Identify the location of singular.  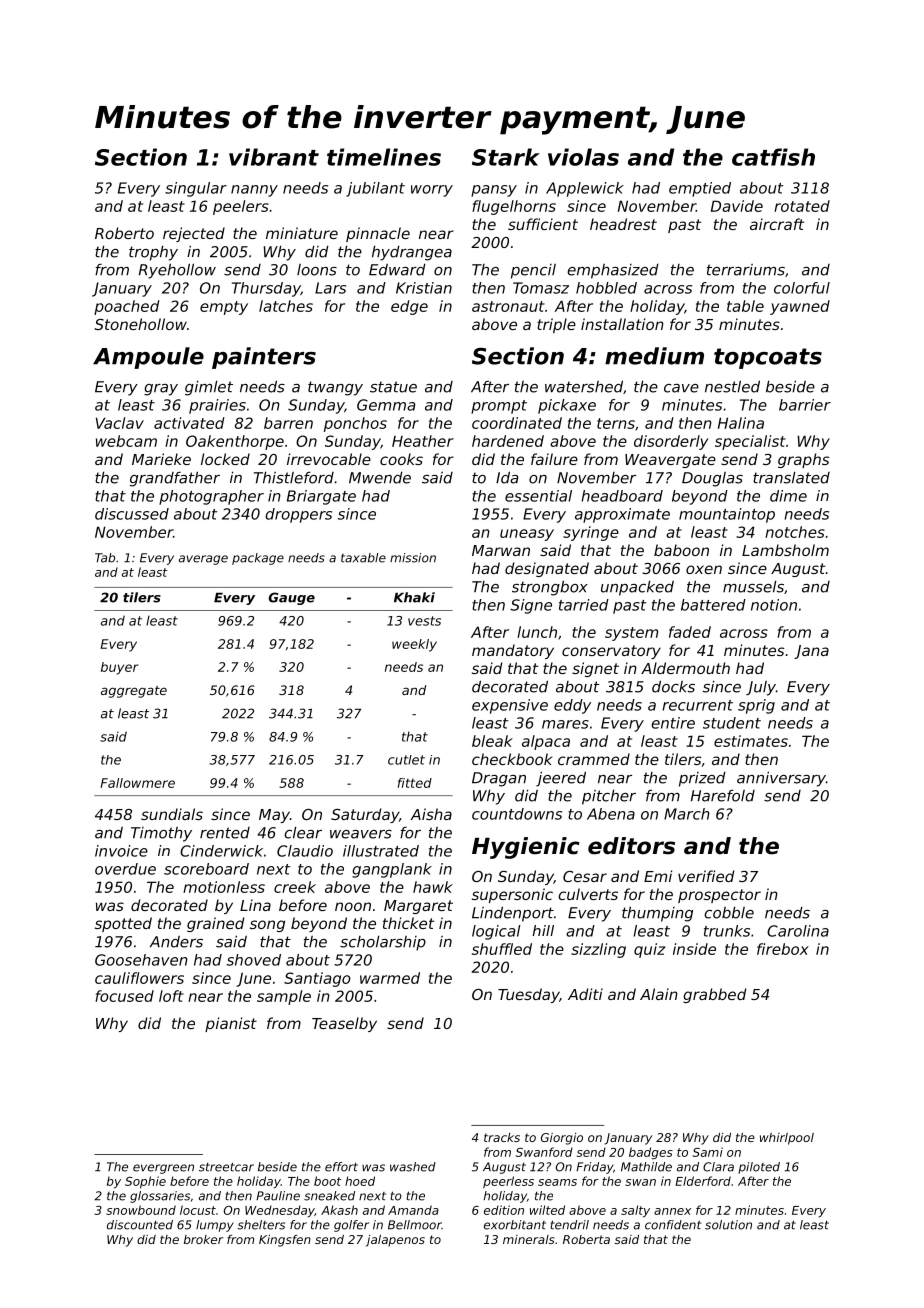
(196, 189).
